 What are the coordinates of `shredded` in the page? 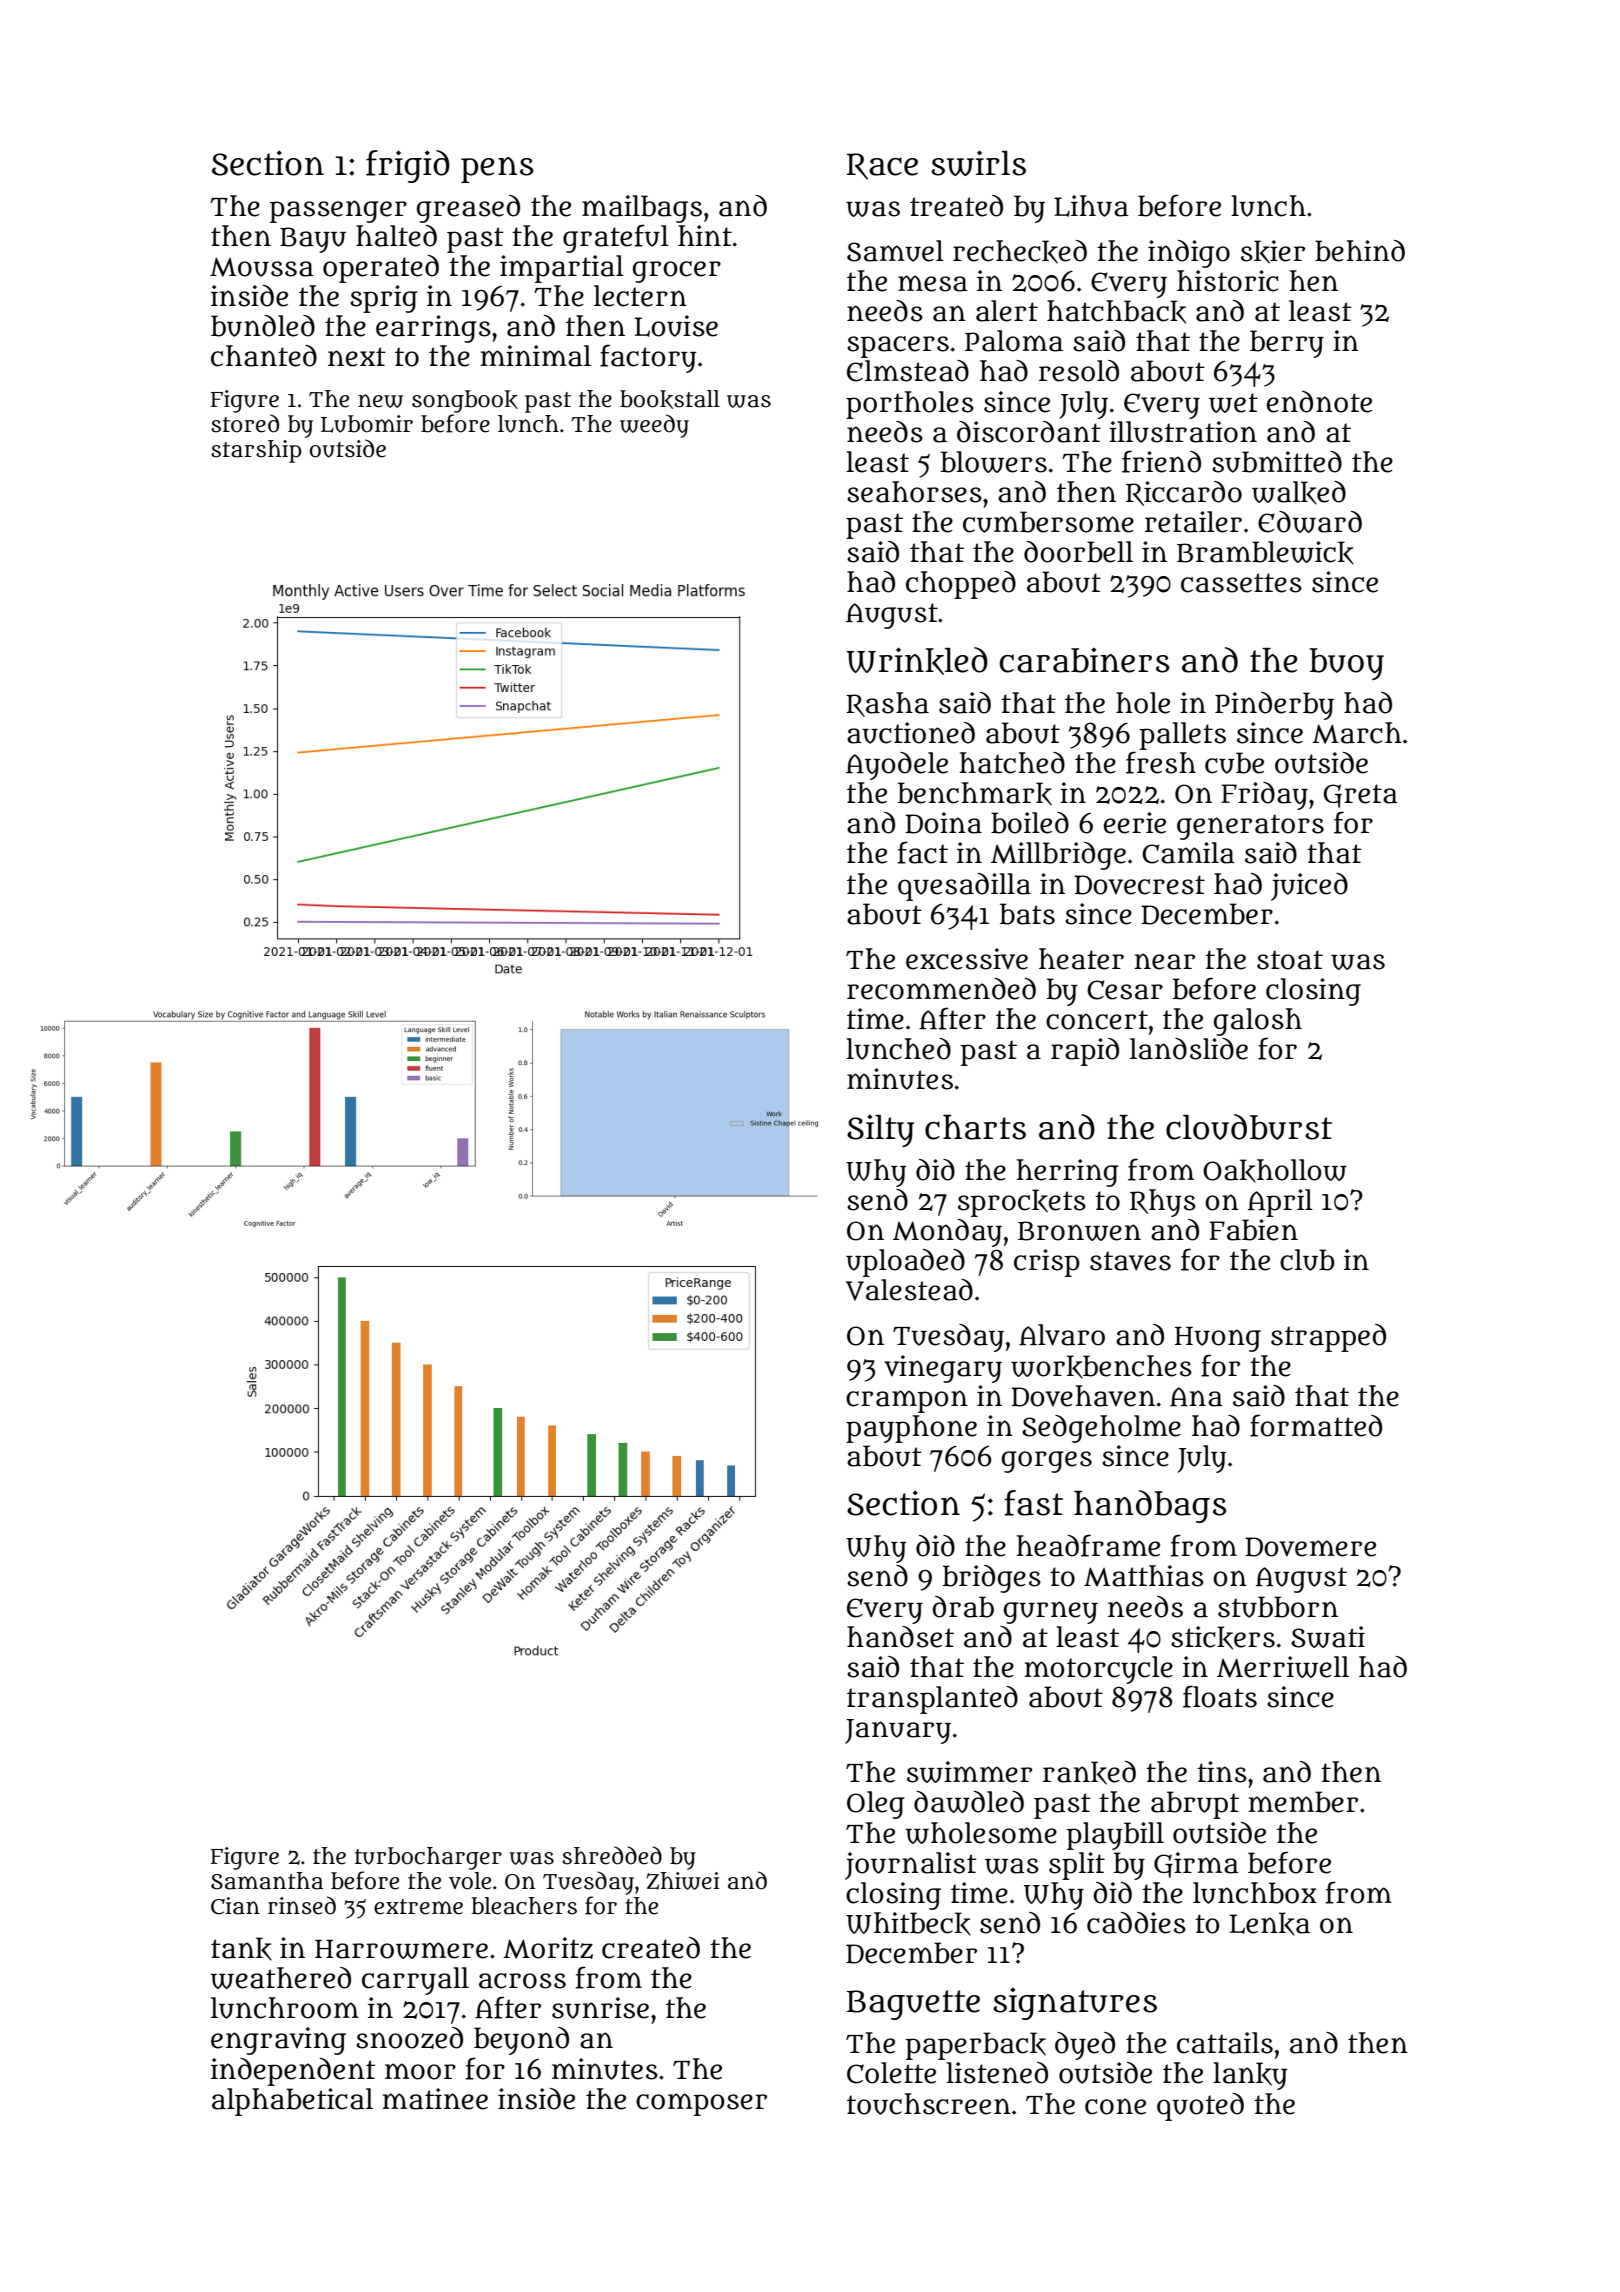 It's located at (612, 1855).
